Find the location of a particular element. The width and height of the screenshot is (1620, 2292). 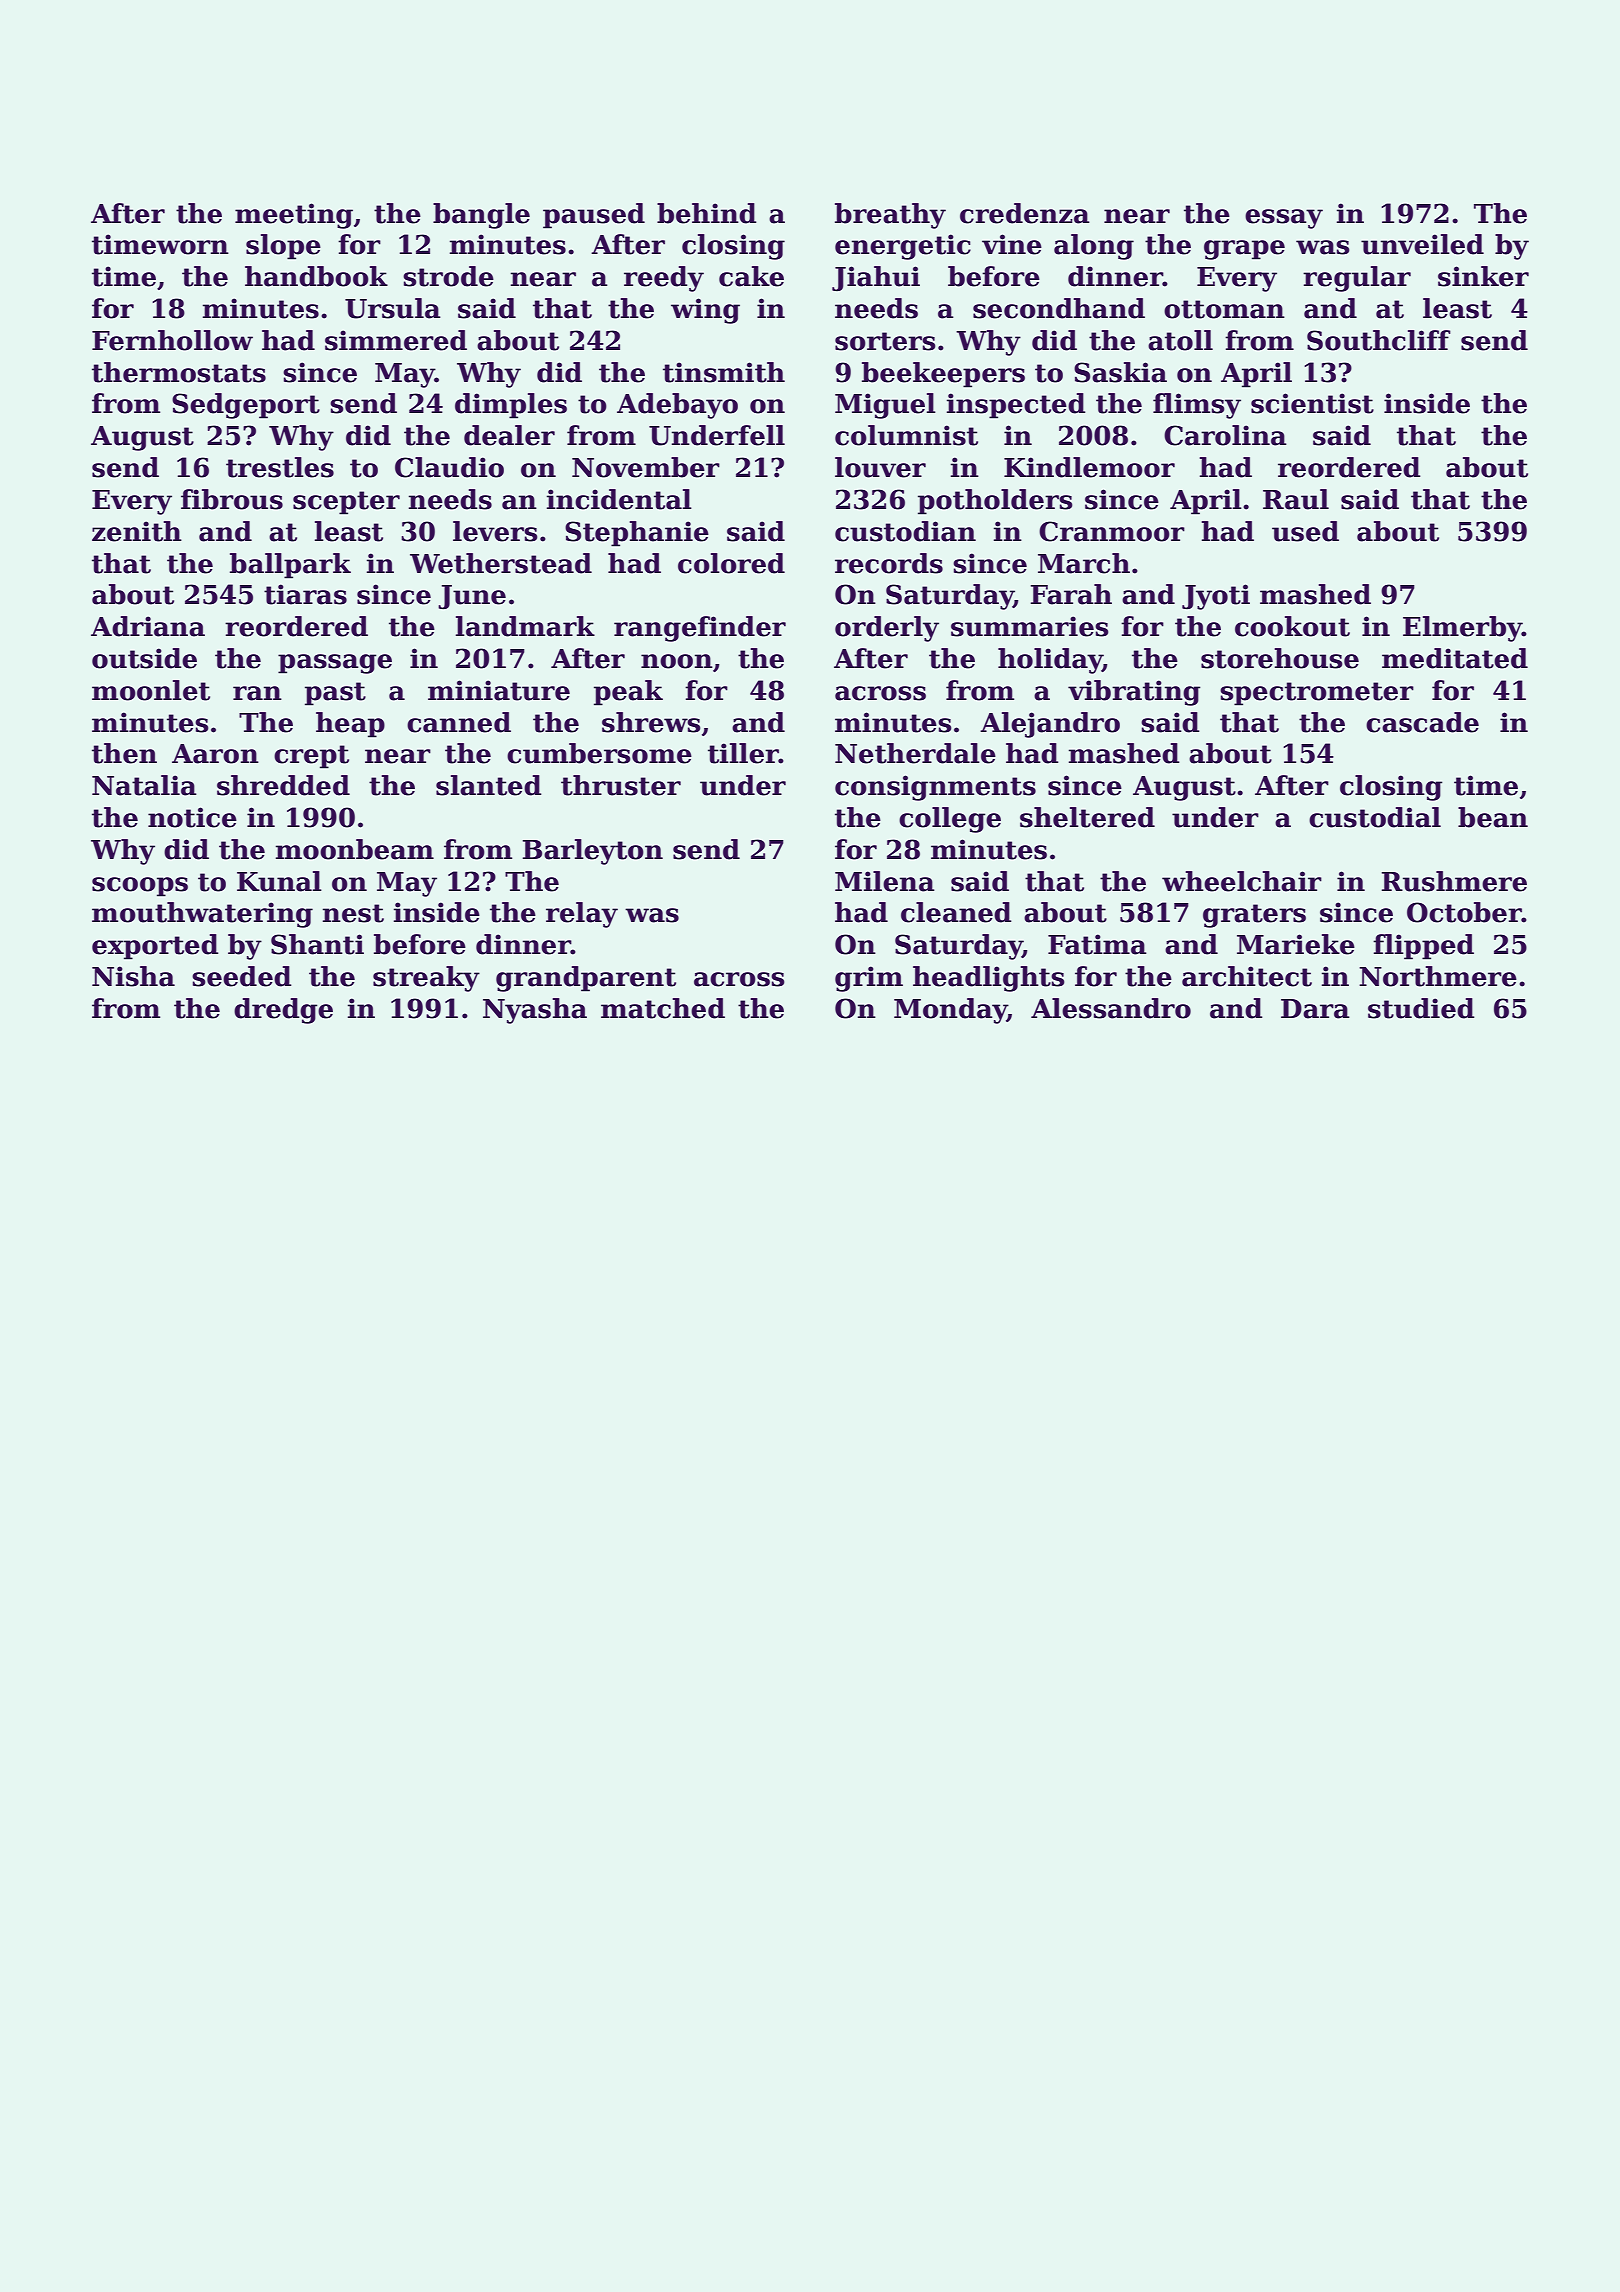

breathy is located at coordinates (890, 216).
